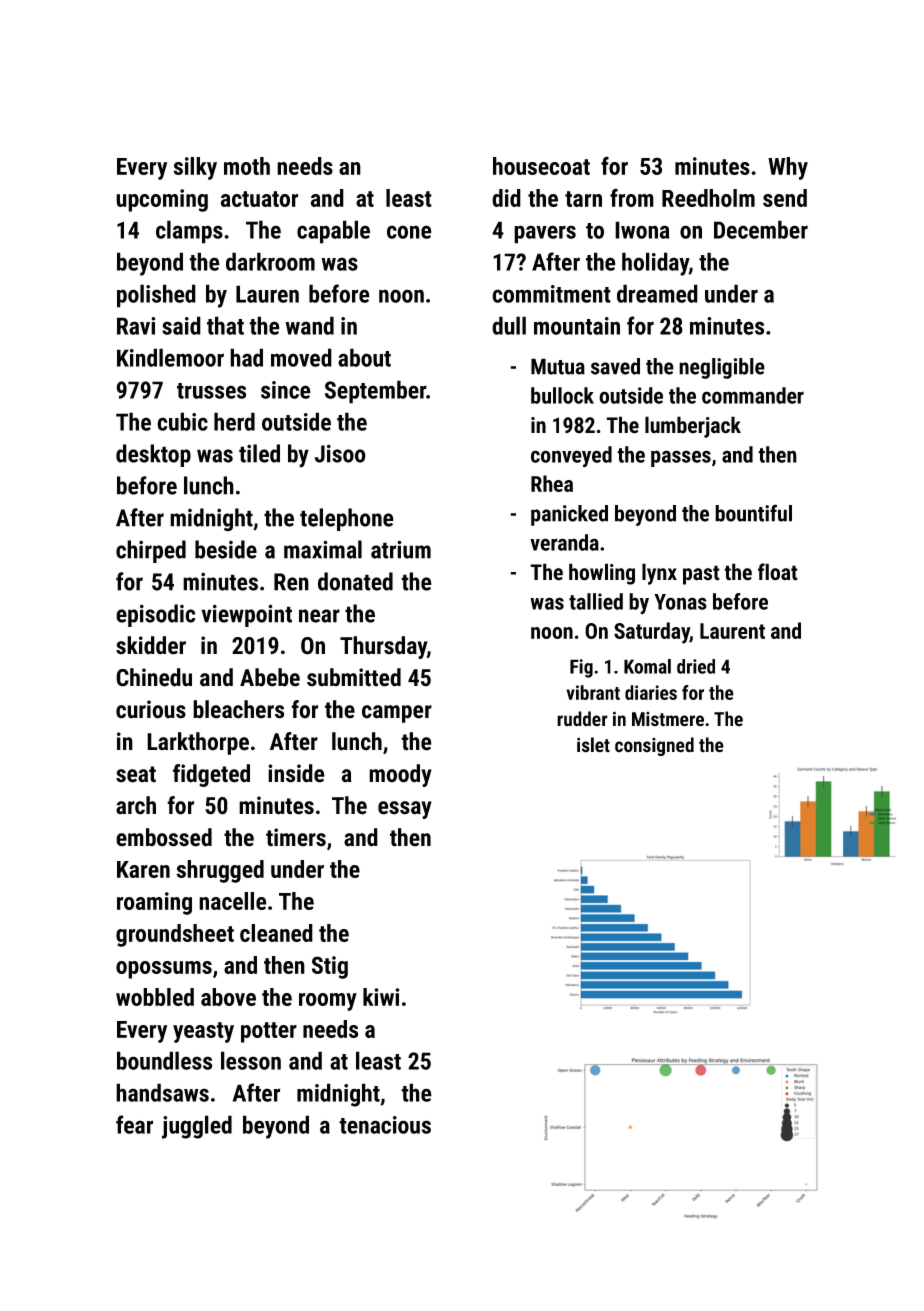 This document has width=924, height=1311. What do you see at coordinates (405, 810) in the document?
I see `essay` at bounding box center [405, 810].
